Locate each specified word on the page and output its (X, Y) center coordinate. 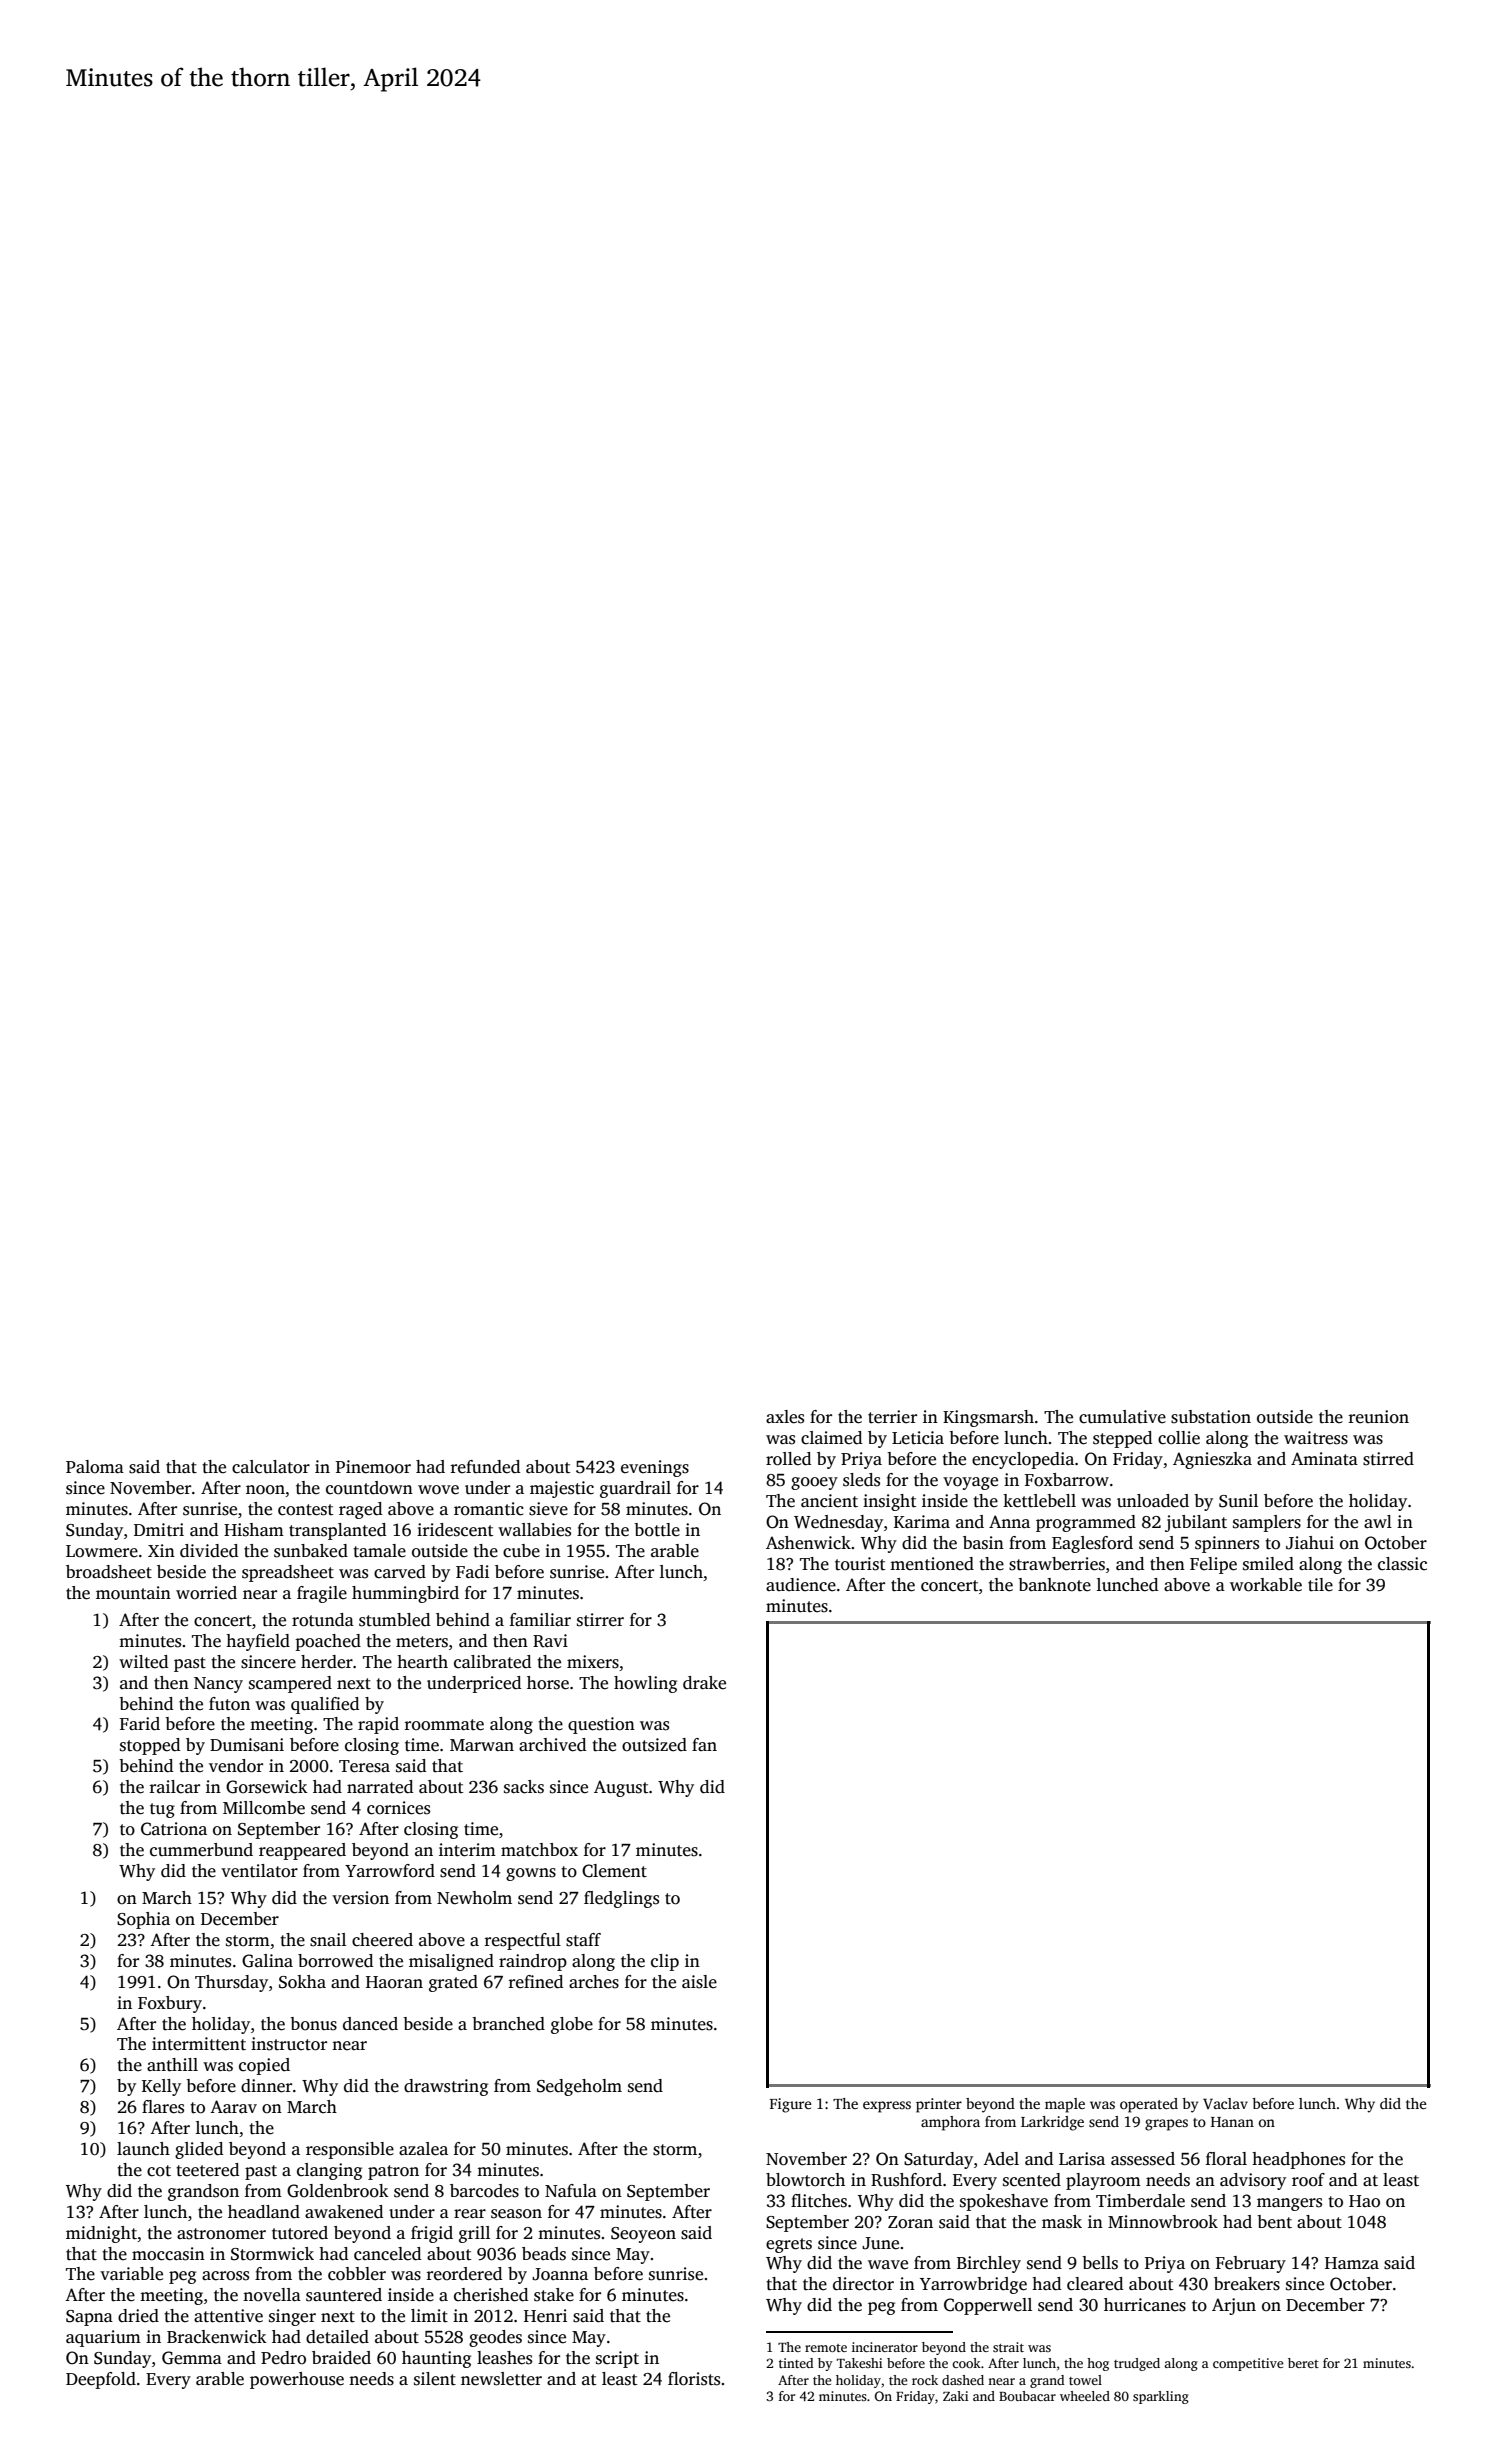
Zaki (955, 2396)
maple (1065, 2105)
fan (704, 1744)
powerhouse (297, 2380)
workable (1266, 1585)
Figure (791, 2105)
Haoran (394, 1982)
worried (206, 1593)
